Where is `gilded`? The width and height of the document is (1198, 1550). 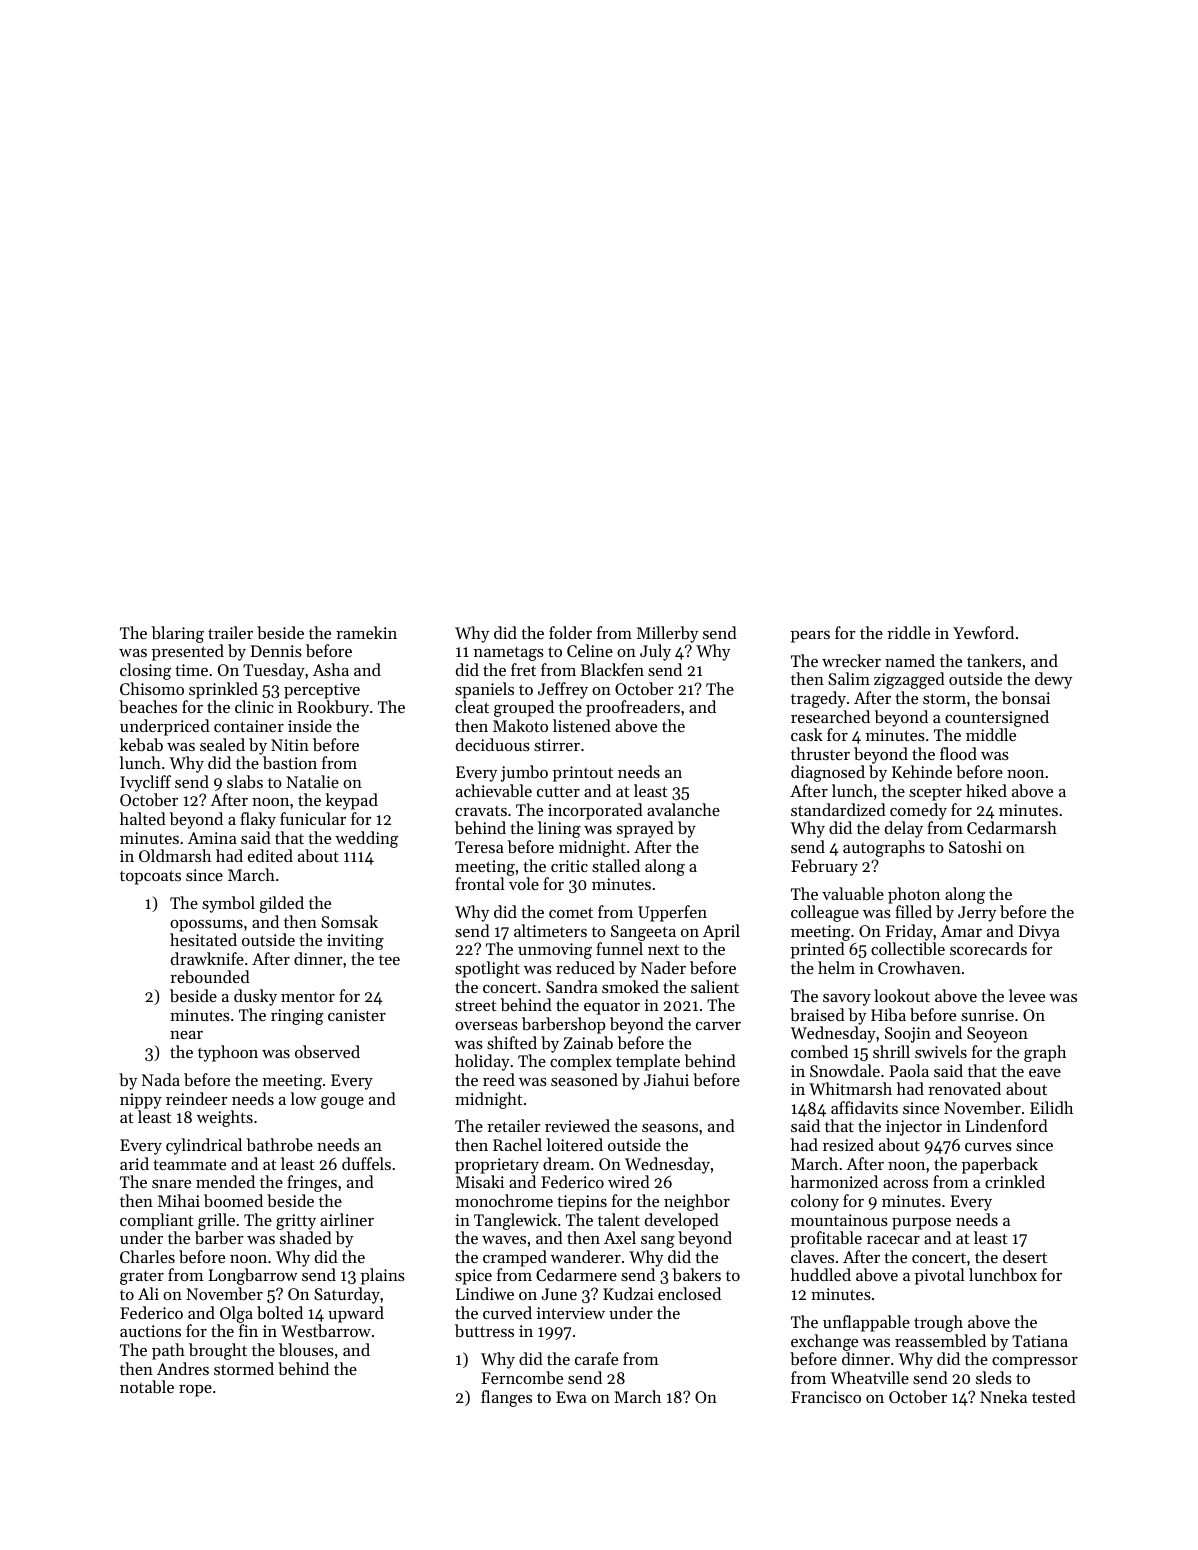 gilded is located at coordinates (281, 904).
